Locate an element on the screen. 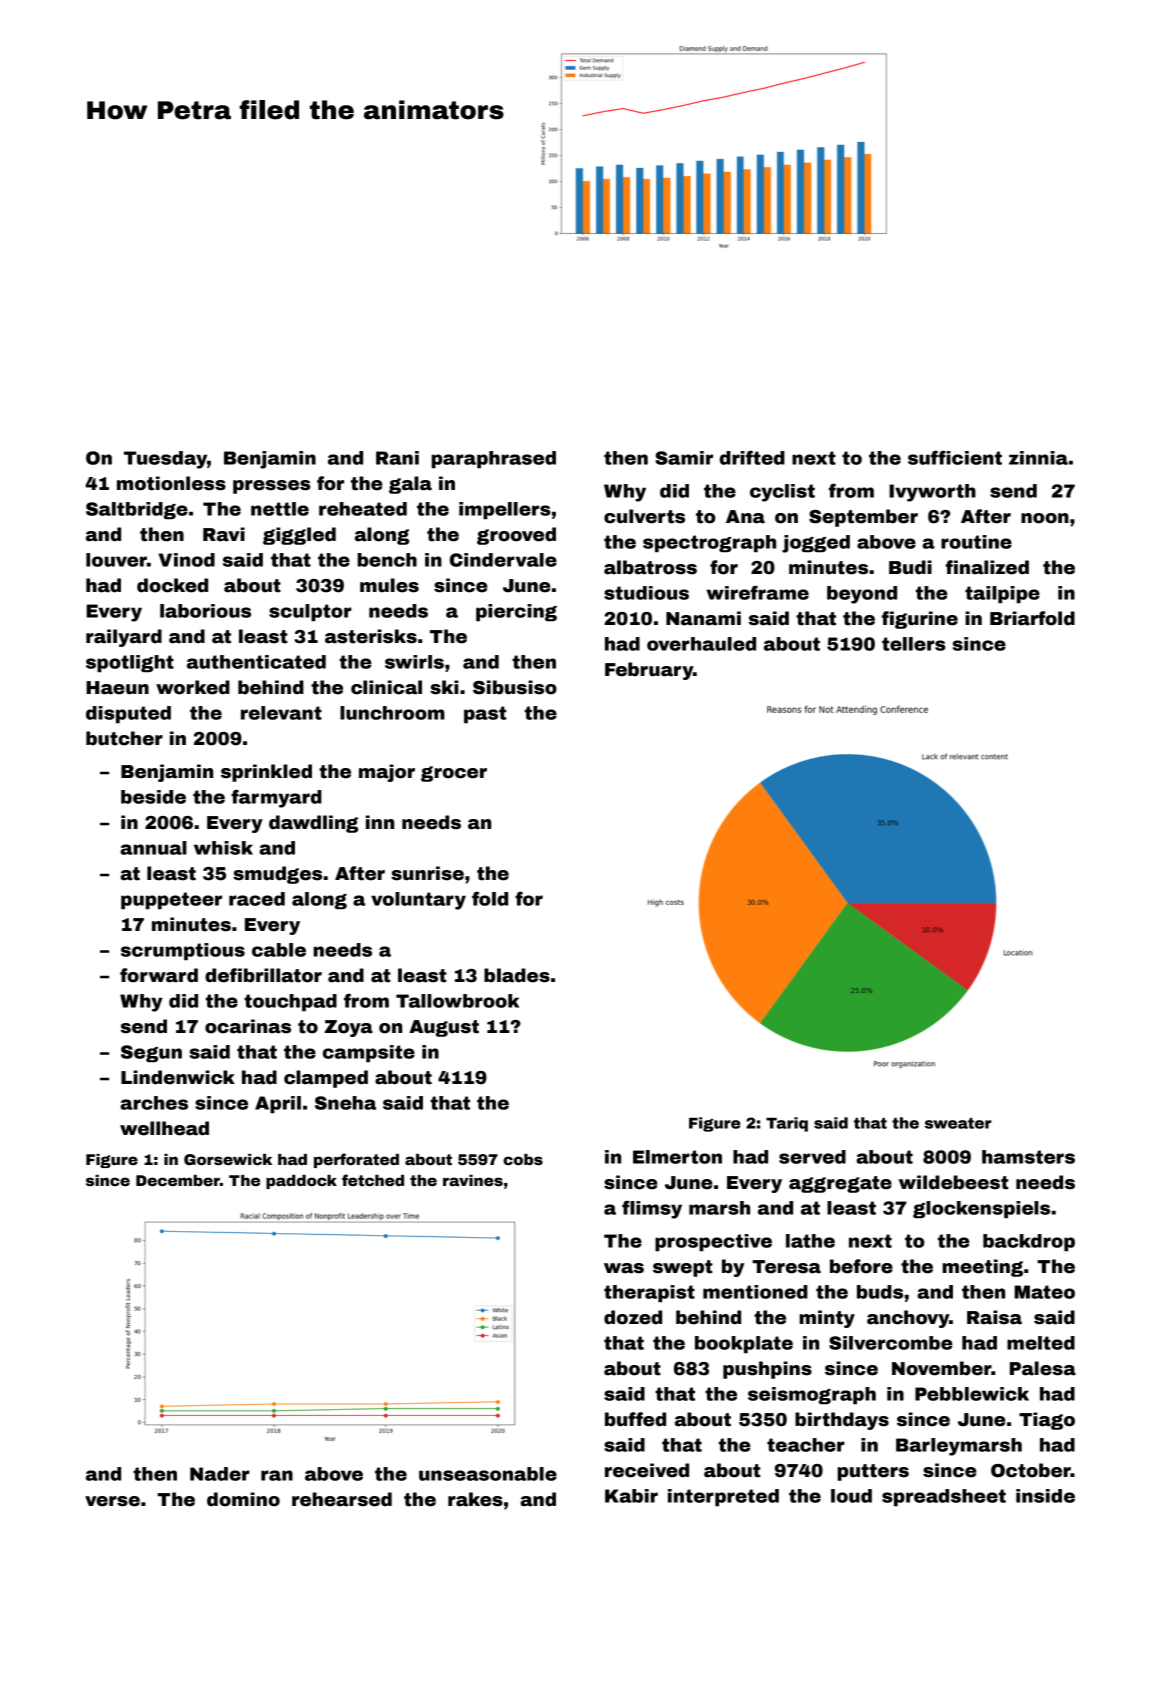 The width and height of the screenshot is (1161, 1681). tellers is located at coordinates (914, 644).
